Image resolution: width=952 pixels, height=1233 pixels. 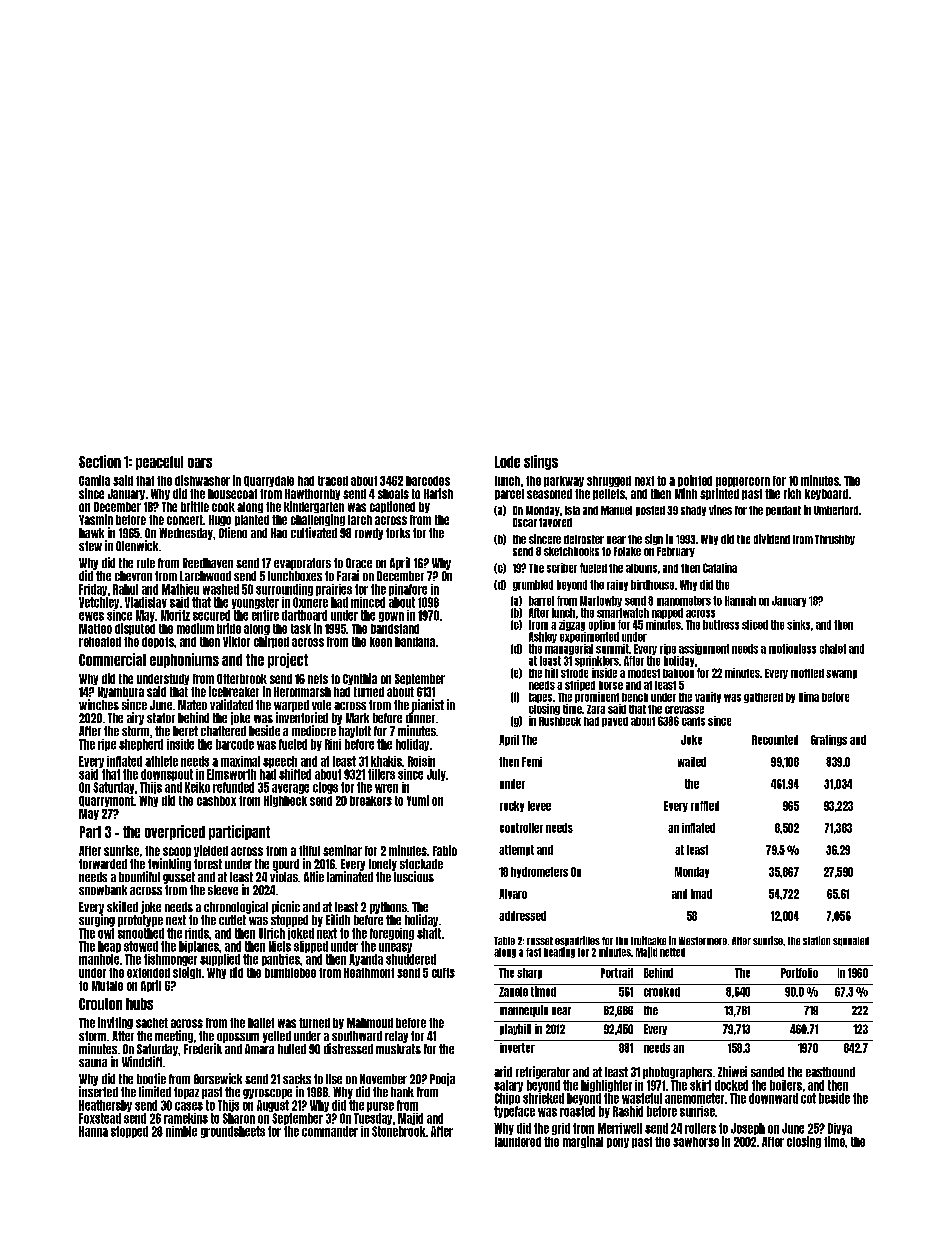 I want to click on Rushbeck, so click(x=560, y=721).
